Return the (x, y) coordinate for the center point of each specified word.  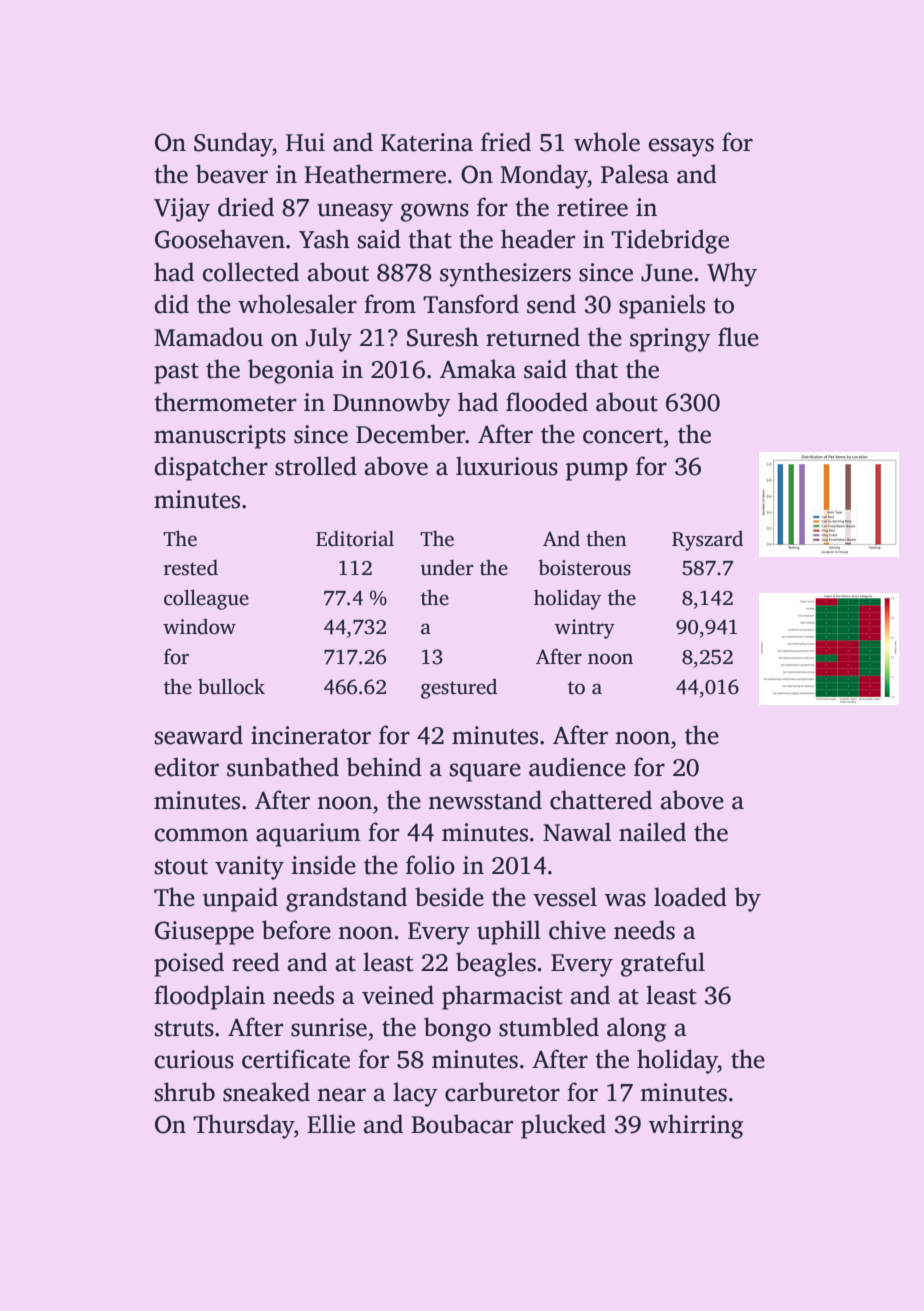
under (447, 568)
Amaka (478, 369)
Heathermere (375, 174)
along (636, 1029)
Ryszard (707, 541)
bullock (231, 687)
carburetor (502, 1092)
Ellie (331, 1124)
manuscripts (220, 437)
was (625, 900)
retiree (592, 207)
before (296, 930)
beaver (232, 174)
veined (398, 995)
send (551, 304)
